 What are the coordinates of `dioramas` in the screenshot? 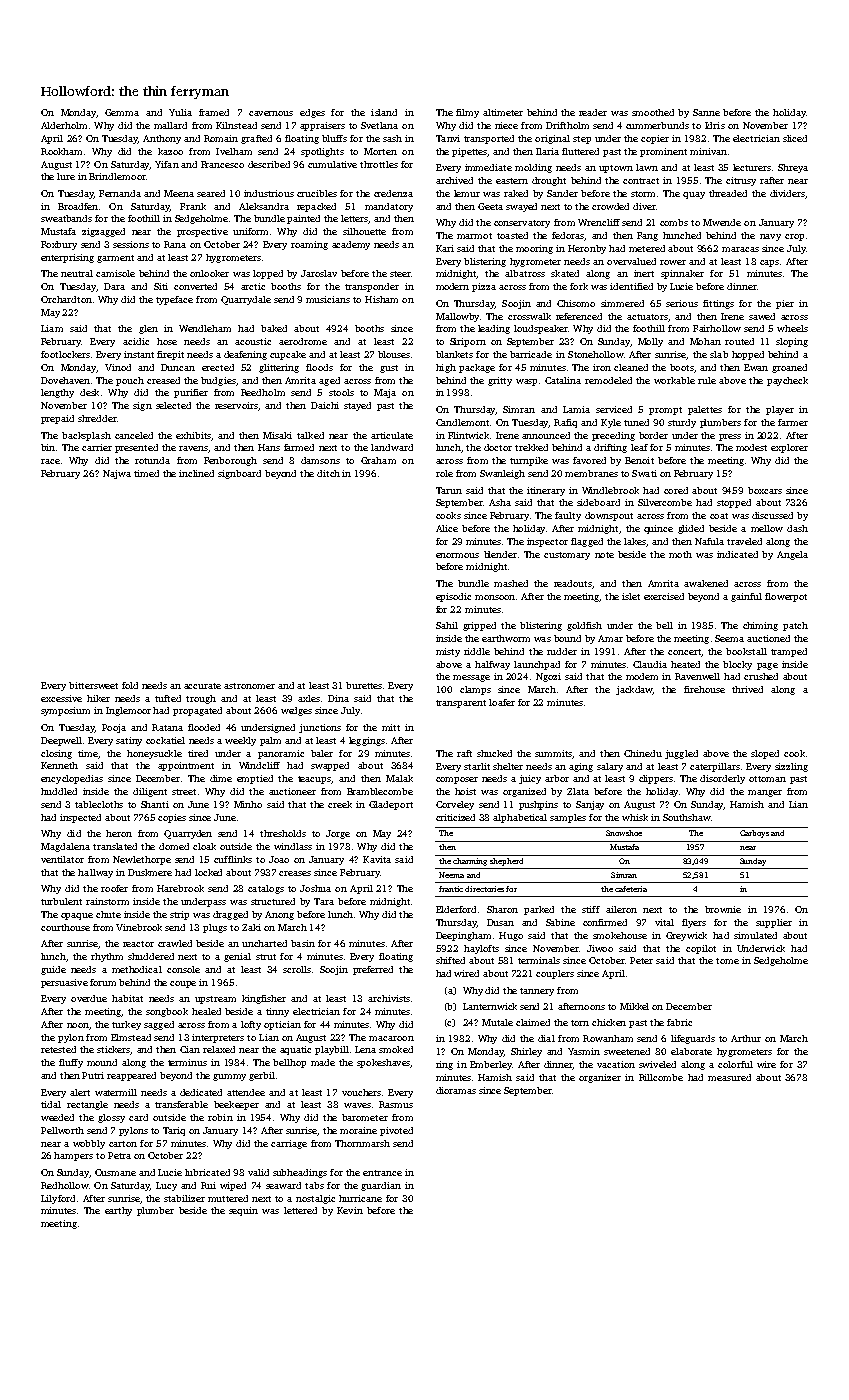 It's located at (456, 1090).
